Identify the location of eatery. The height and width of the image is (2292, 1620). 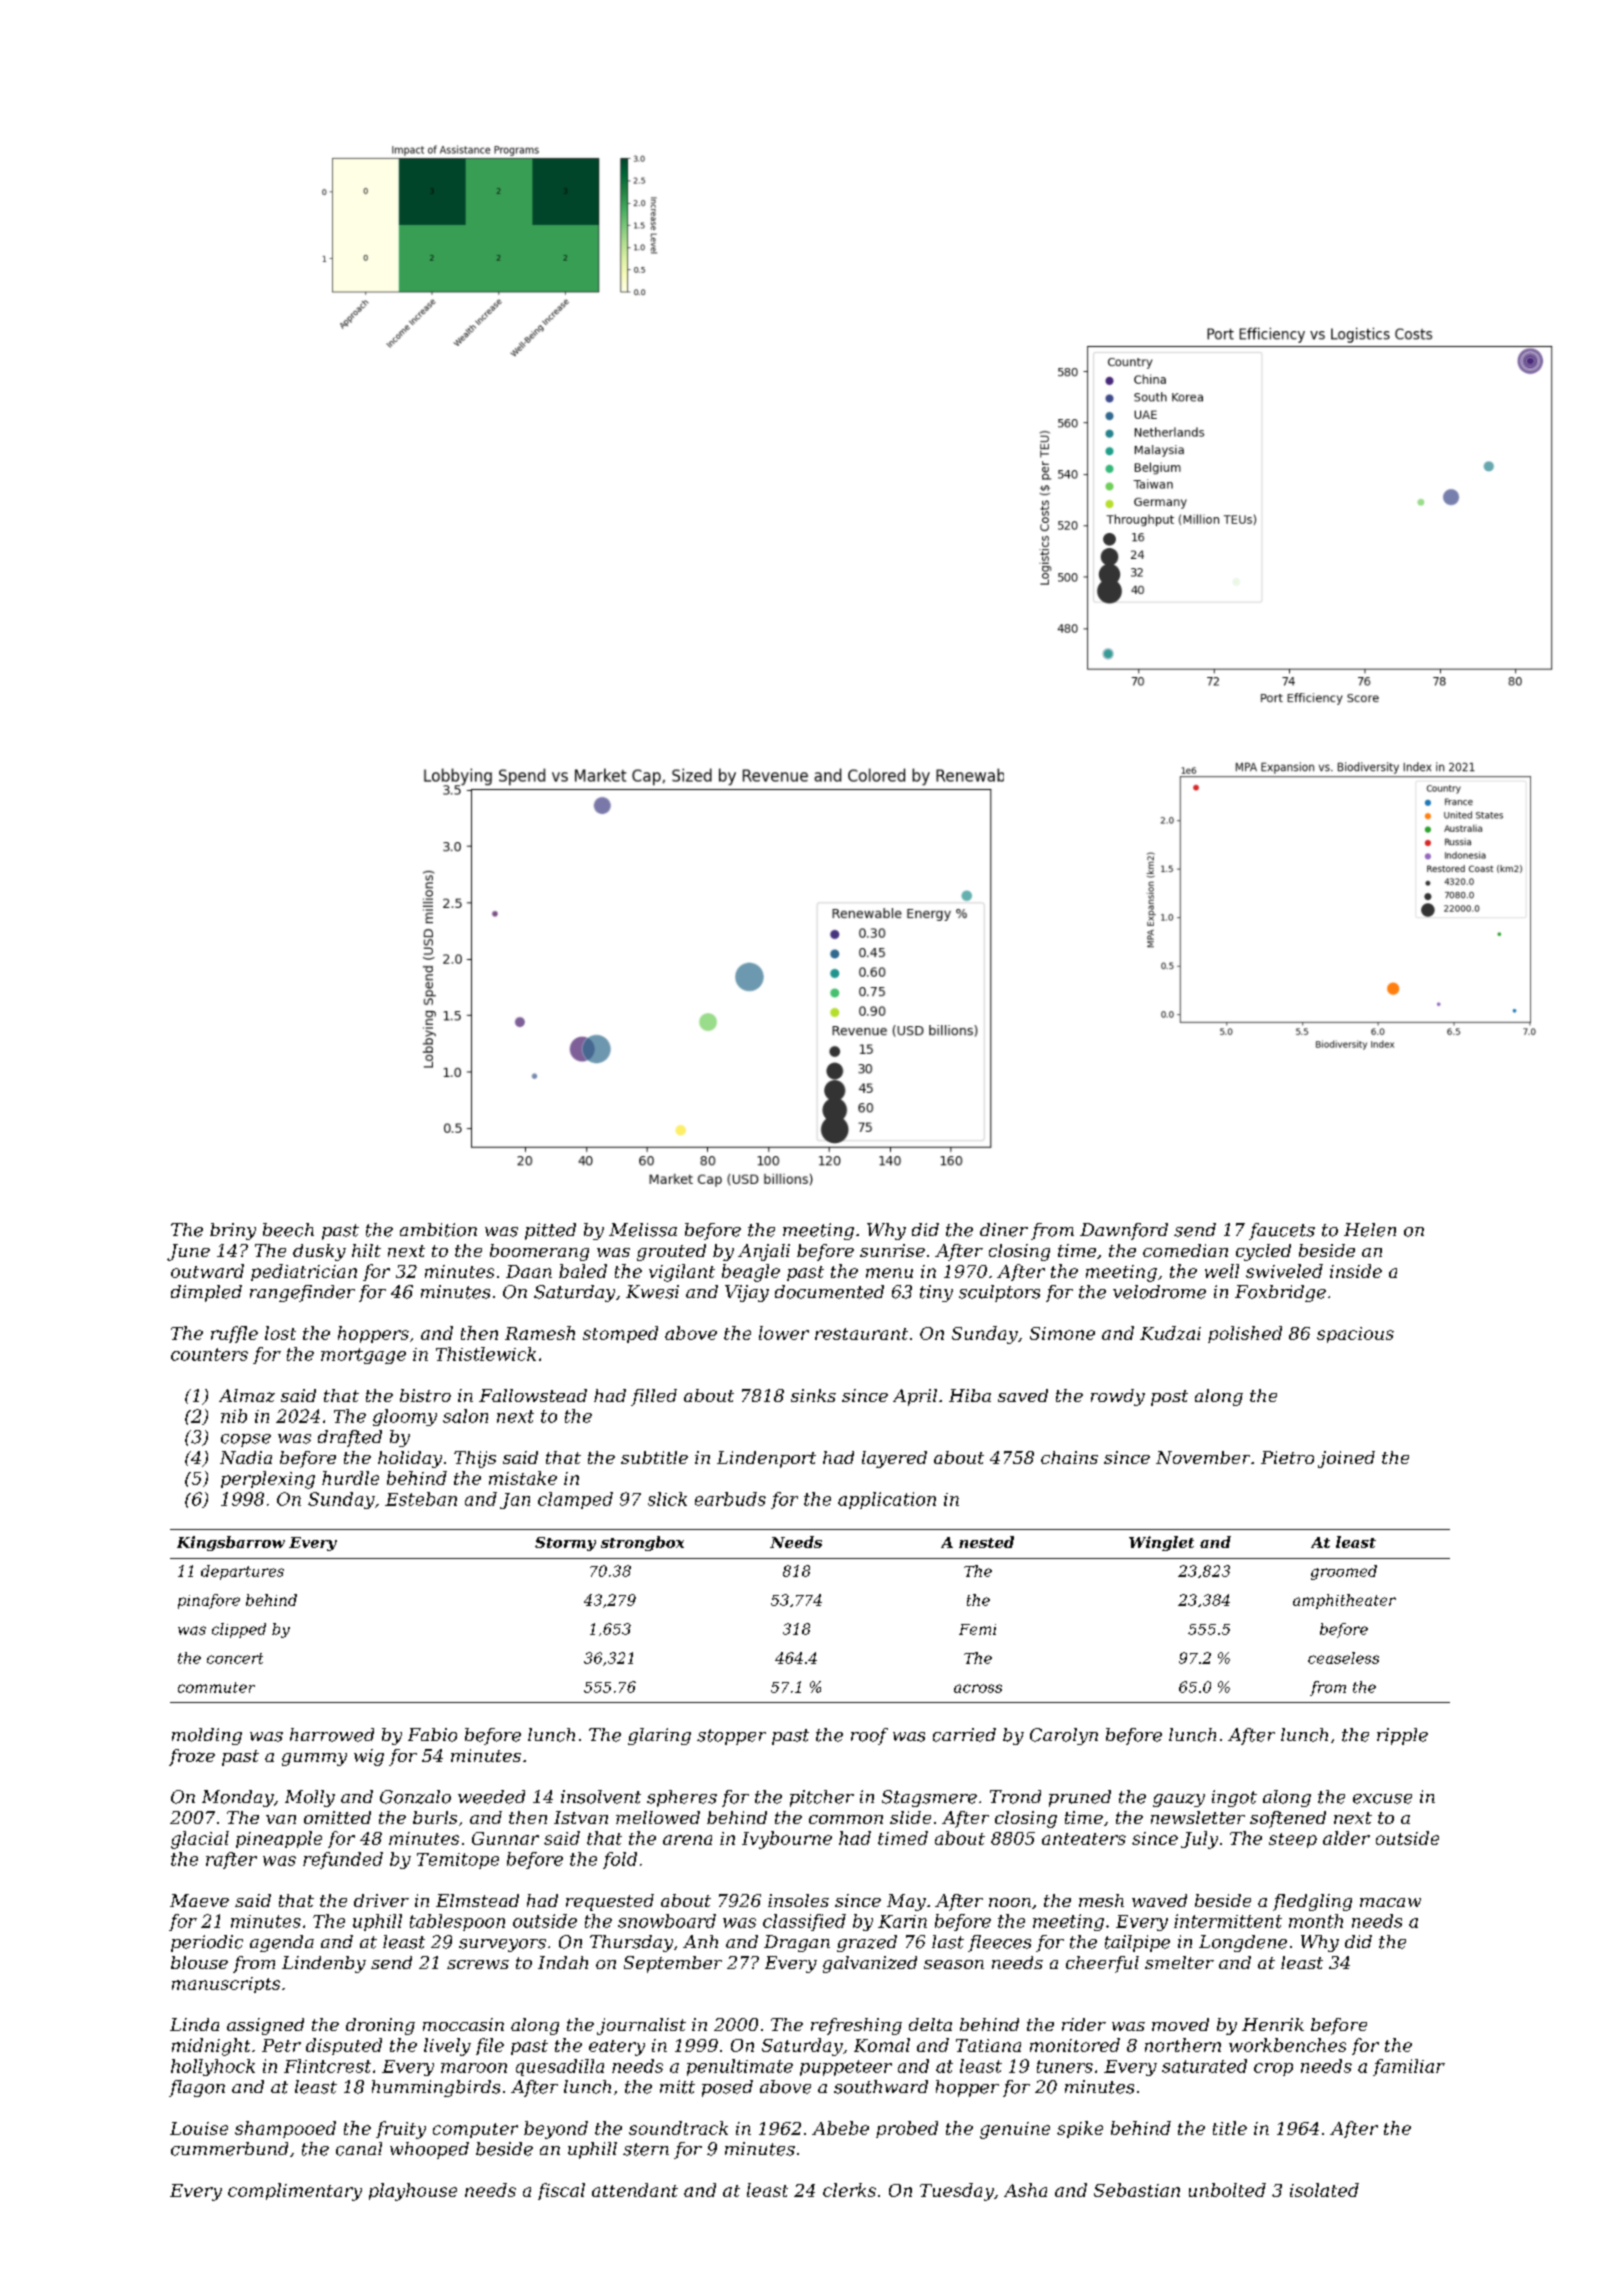
(617, 2048).
